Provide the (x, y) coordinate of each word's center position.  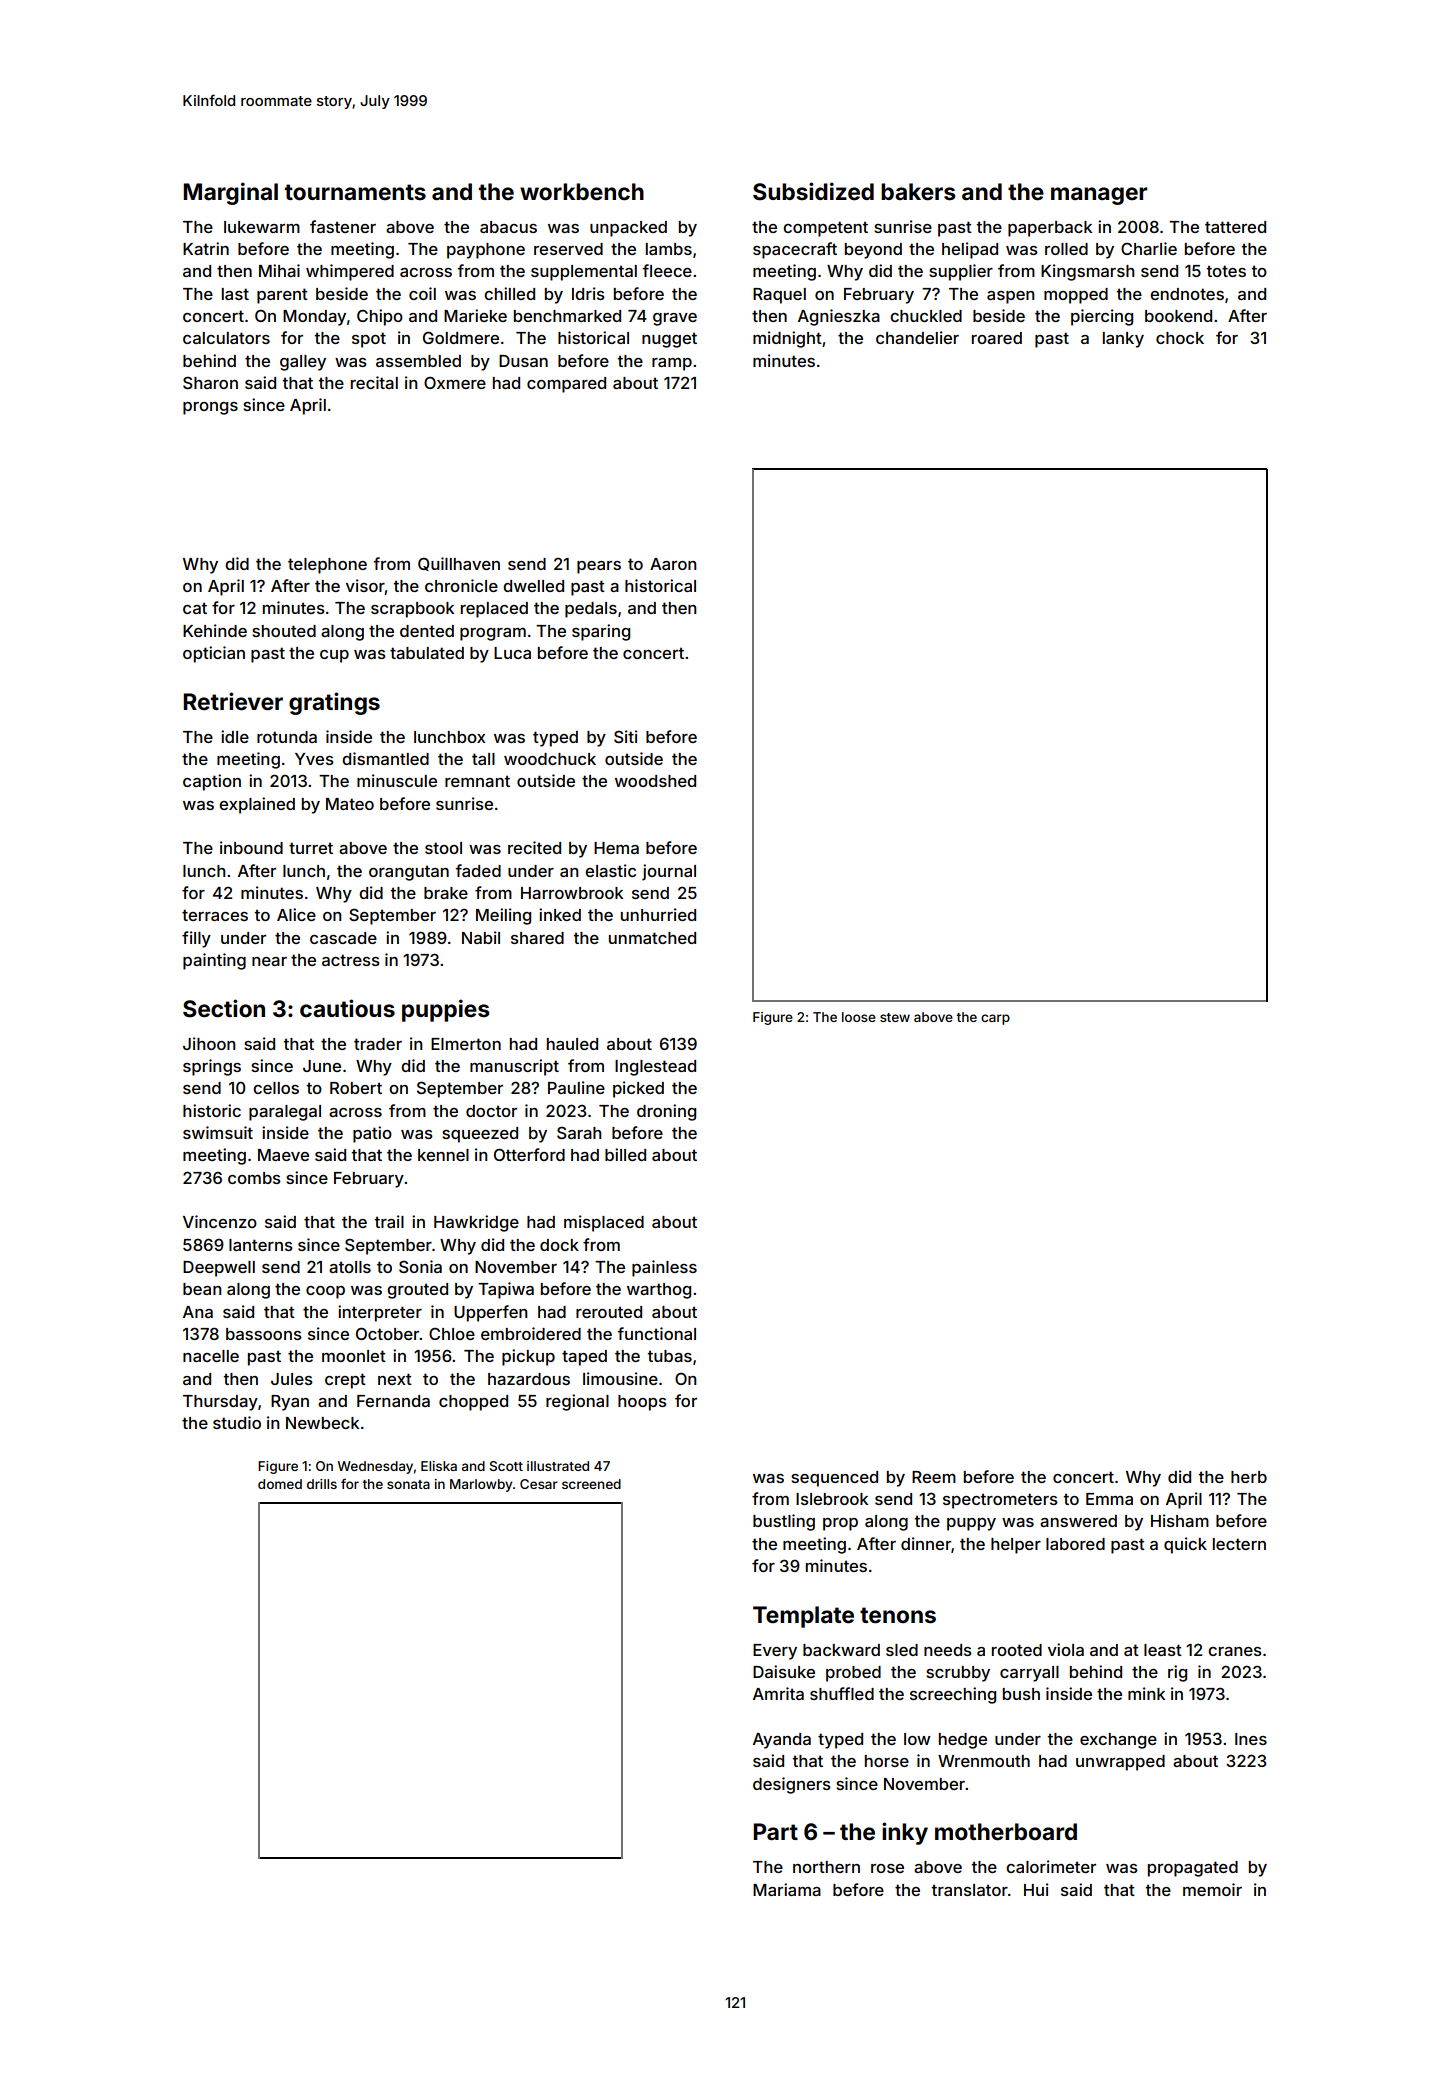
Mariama (787, 1889)
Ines (1251, 1739)
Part (775, 1832)
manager (1099, 196)
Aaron (673, 564)
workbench (582, 192)
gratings (334, 703)
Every (775, 1652)
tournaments (355, 192)
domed (280, 1484)
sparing (601, 632)
